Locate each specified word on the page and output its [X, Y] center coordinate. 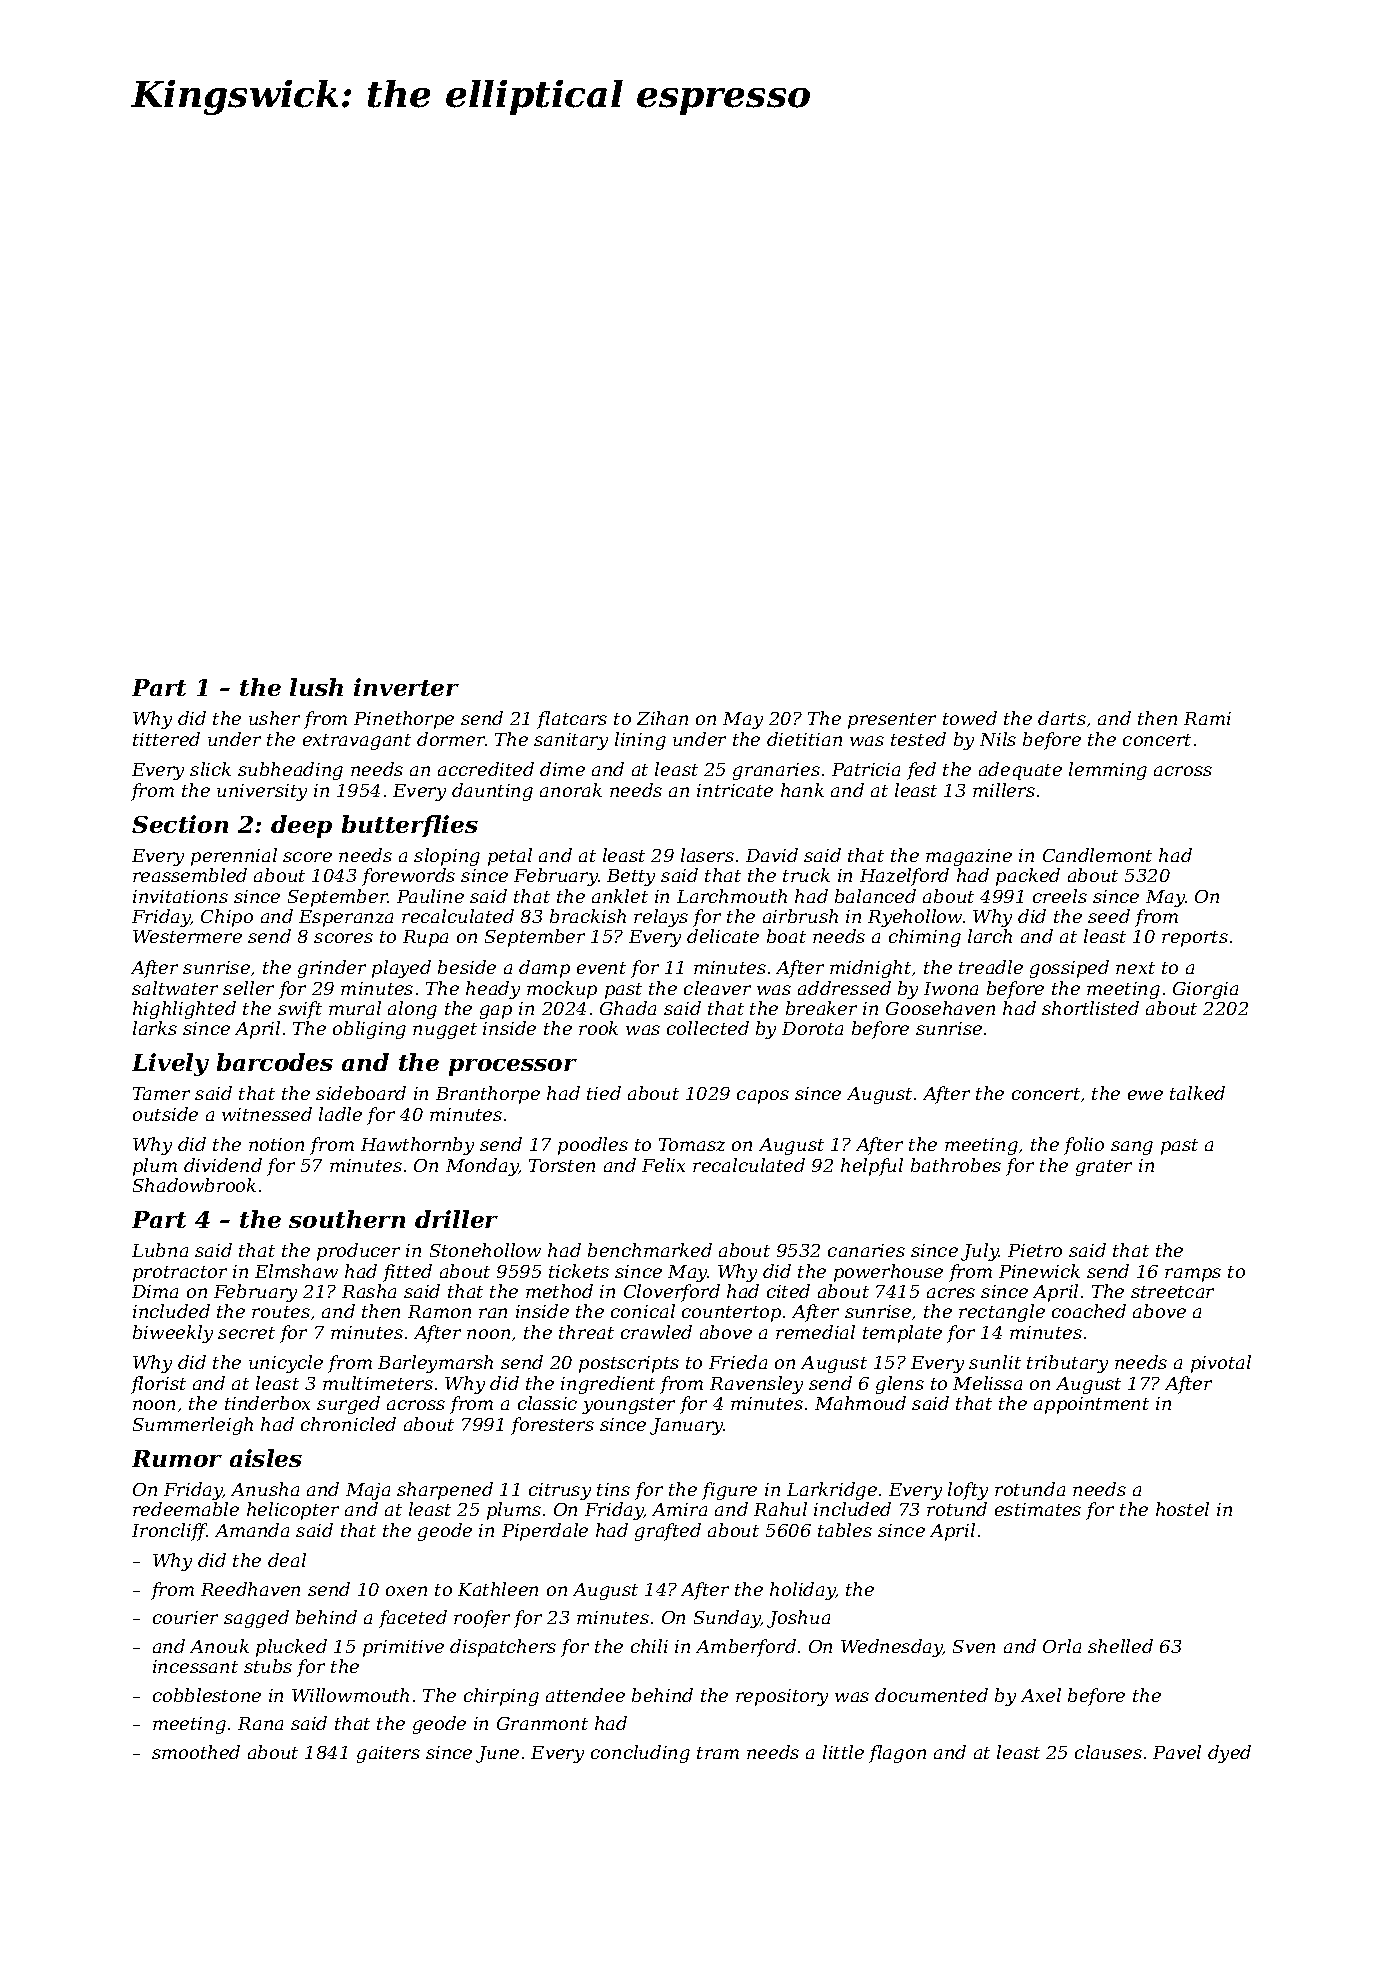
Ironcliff [169, 1532]
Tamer [161, 1093]
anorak [571, 790]
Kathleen [498, 1589]
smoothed [196, 1752]
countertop [731, 1314]
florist [158, 1385]
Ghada [628, 1008]
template [902, 1334]
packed [1028, 877]
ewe [1145, 1095]
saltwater [175, 988]
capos [763, 1097]
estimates [1038, 1509]
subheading [290, 771]
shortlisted [1090, 1008]
